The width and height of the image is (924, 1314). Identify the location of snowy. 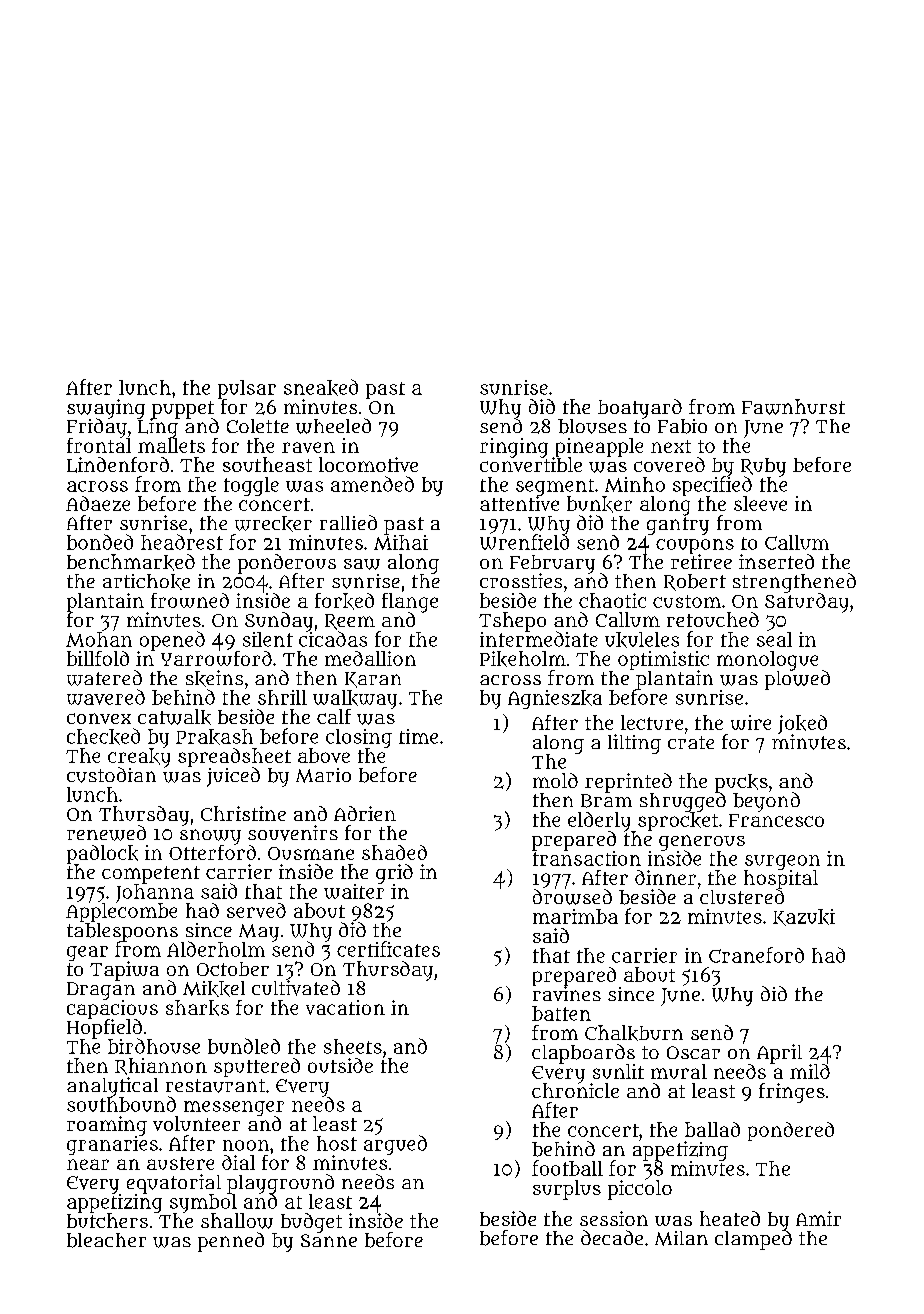
(210, 837).
